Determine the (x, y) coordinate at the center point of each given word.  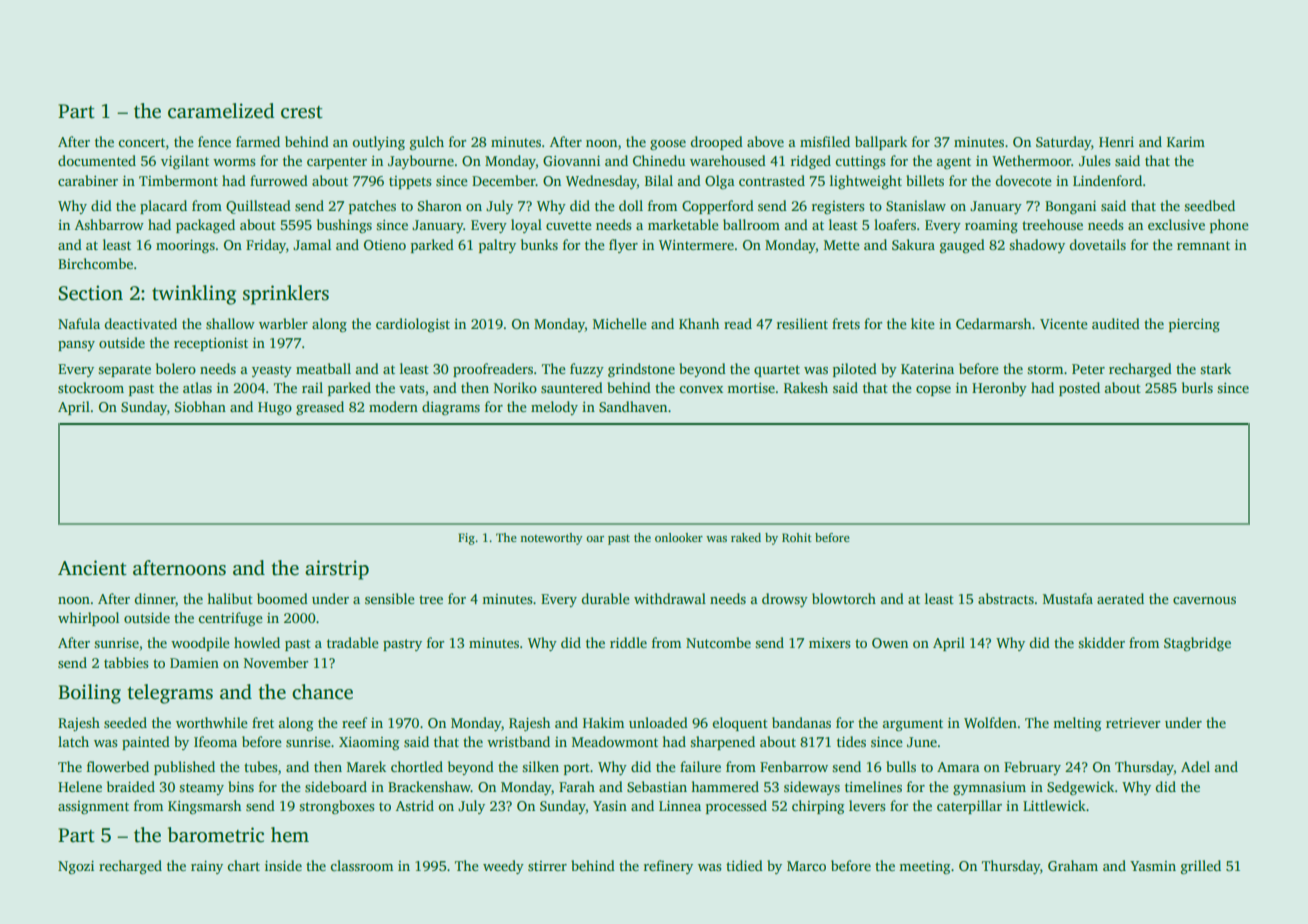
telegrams (170, 694)
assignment (93, 807)
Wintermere (696, 245)
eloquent (740, 724)
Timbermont (178, 180)
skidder (1101, 642)
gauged (962, 246)
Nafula (79, 323)
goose (668, 145)
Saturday (1063, 143)
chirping (818, 807)
